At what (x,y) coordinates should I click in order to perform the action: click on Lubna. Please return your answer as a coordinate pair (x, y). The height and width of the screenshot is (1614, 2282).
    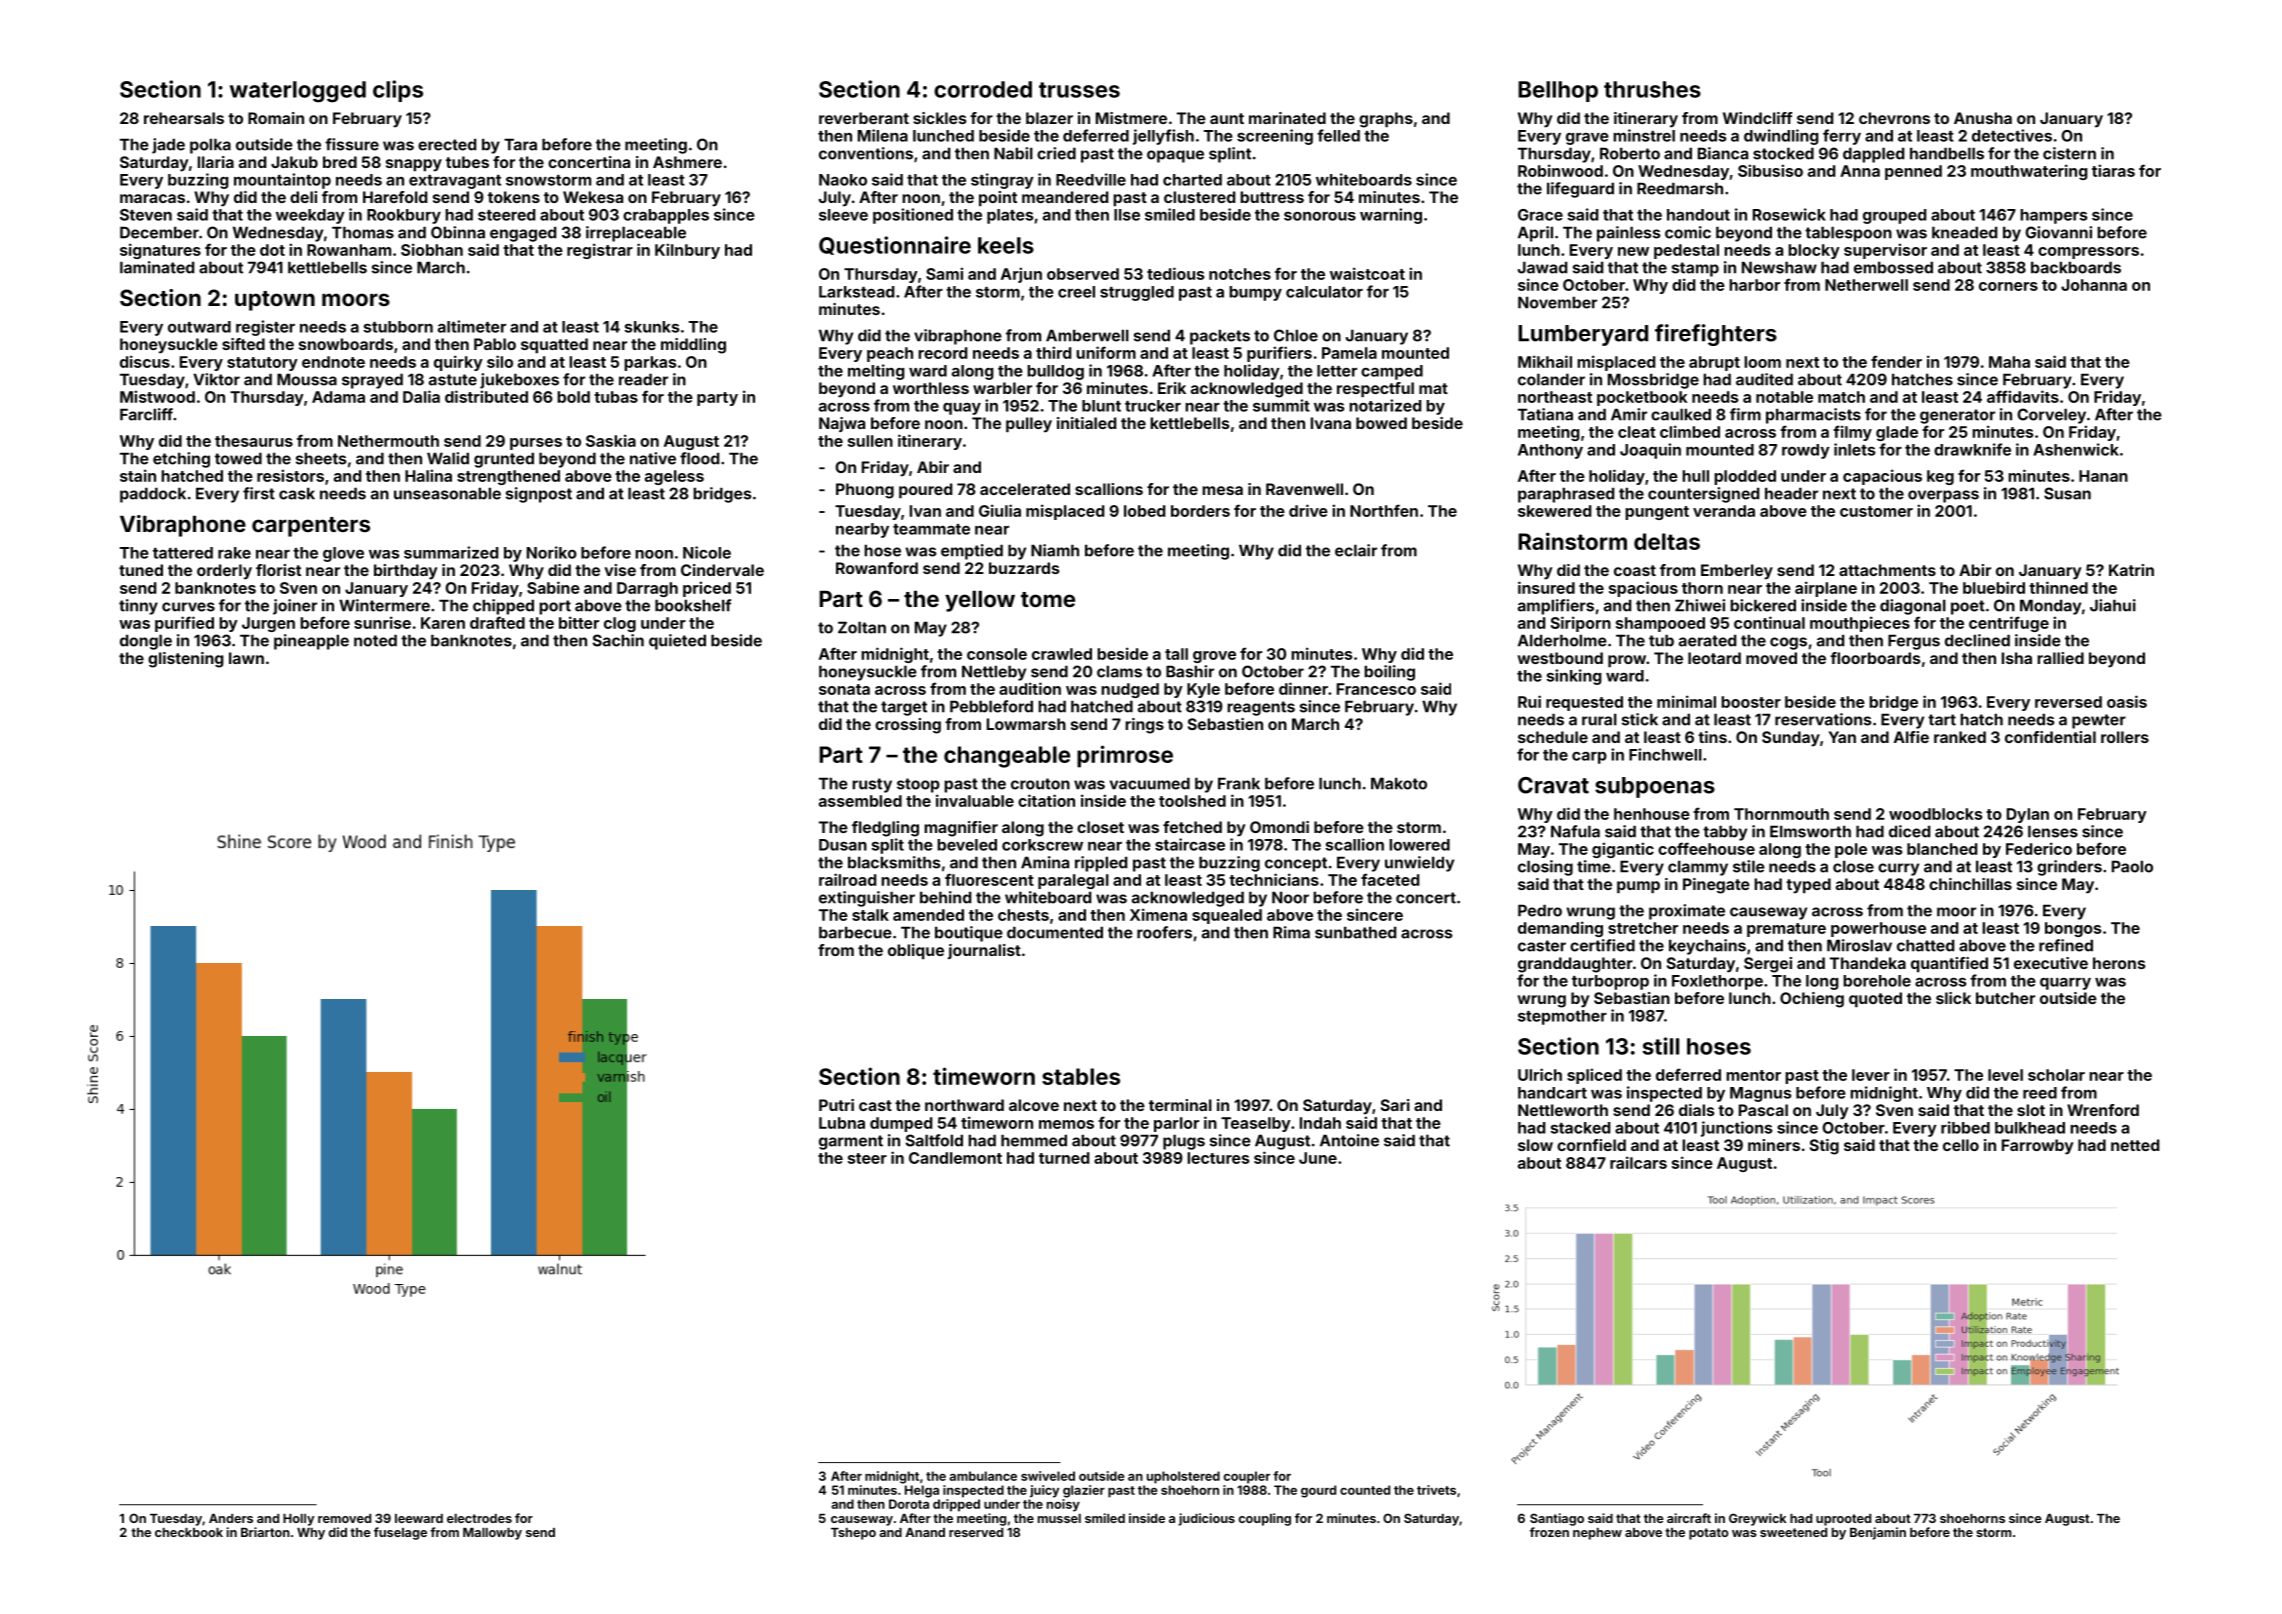
    Looking at the image, I should click on (842, 1123).
